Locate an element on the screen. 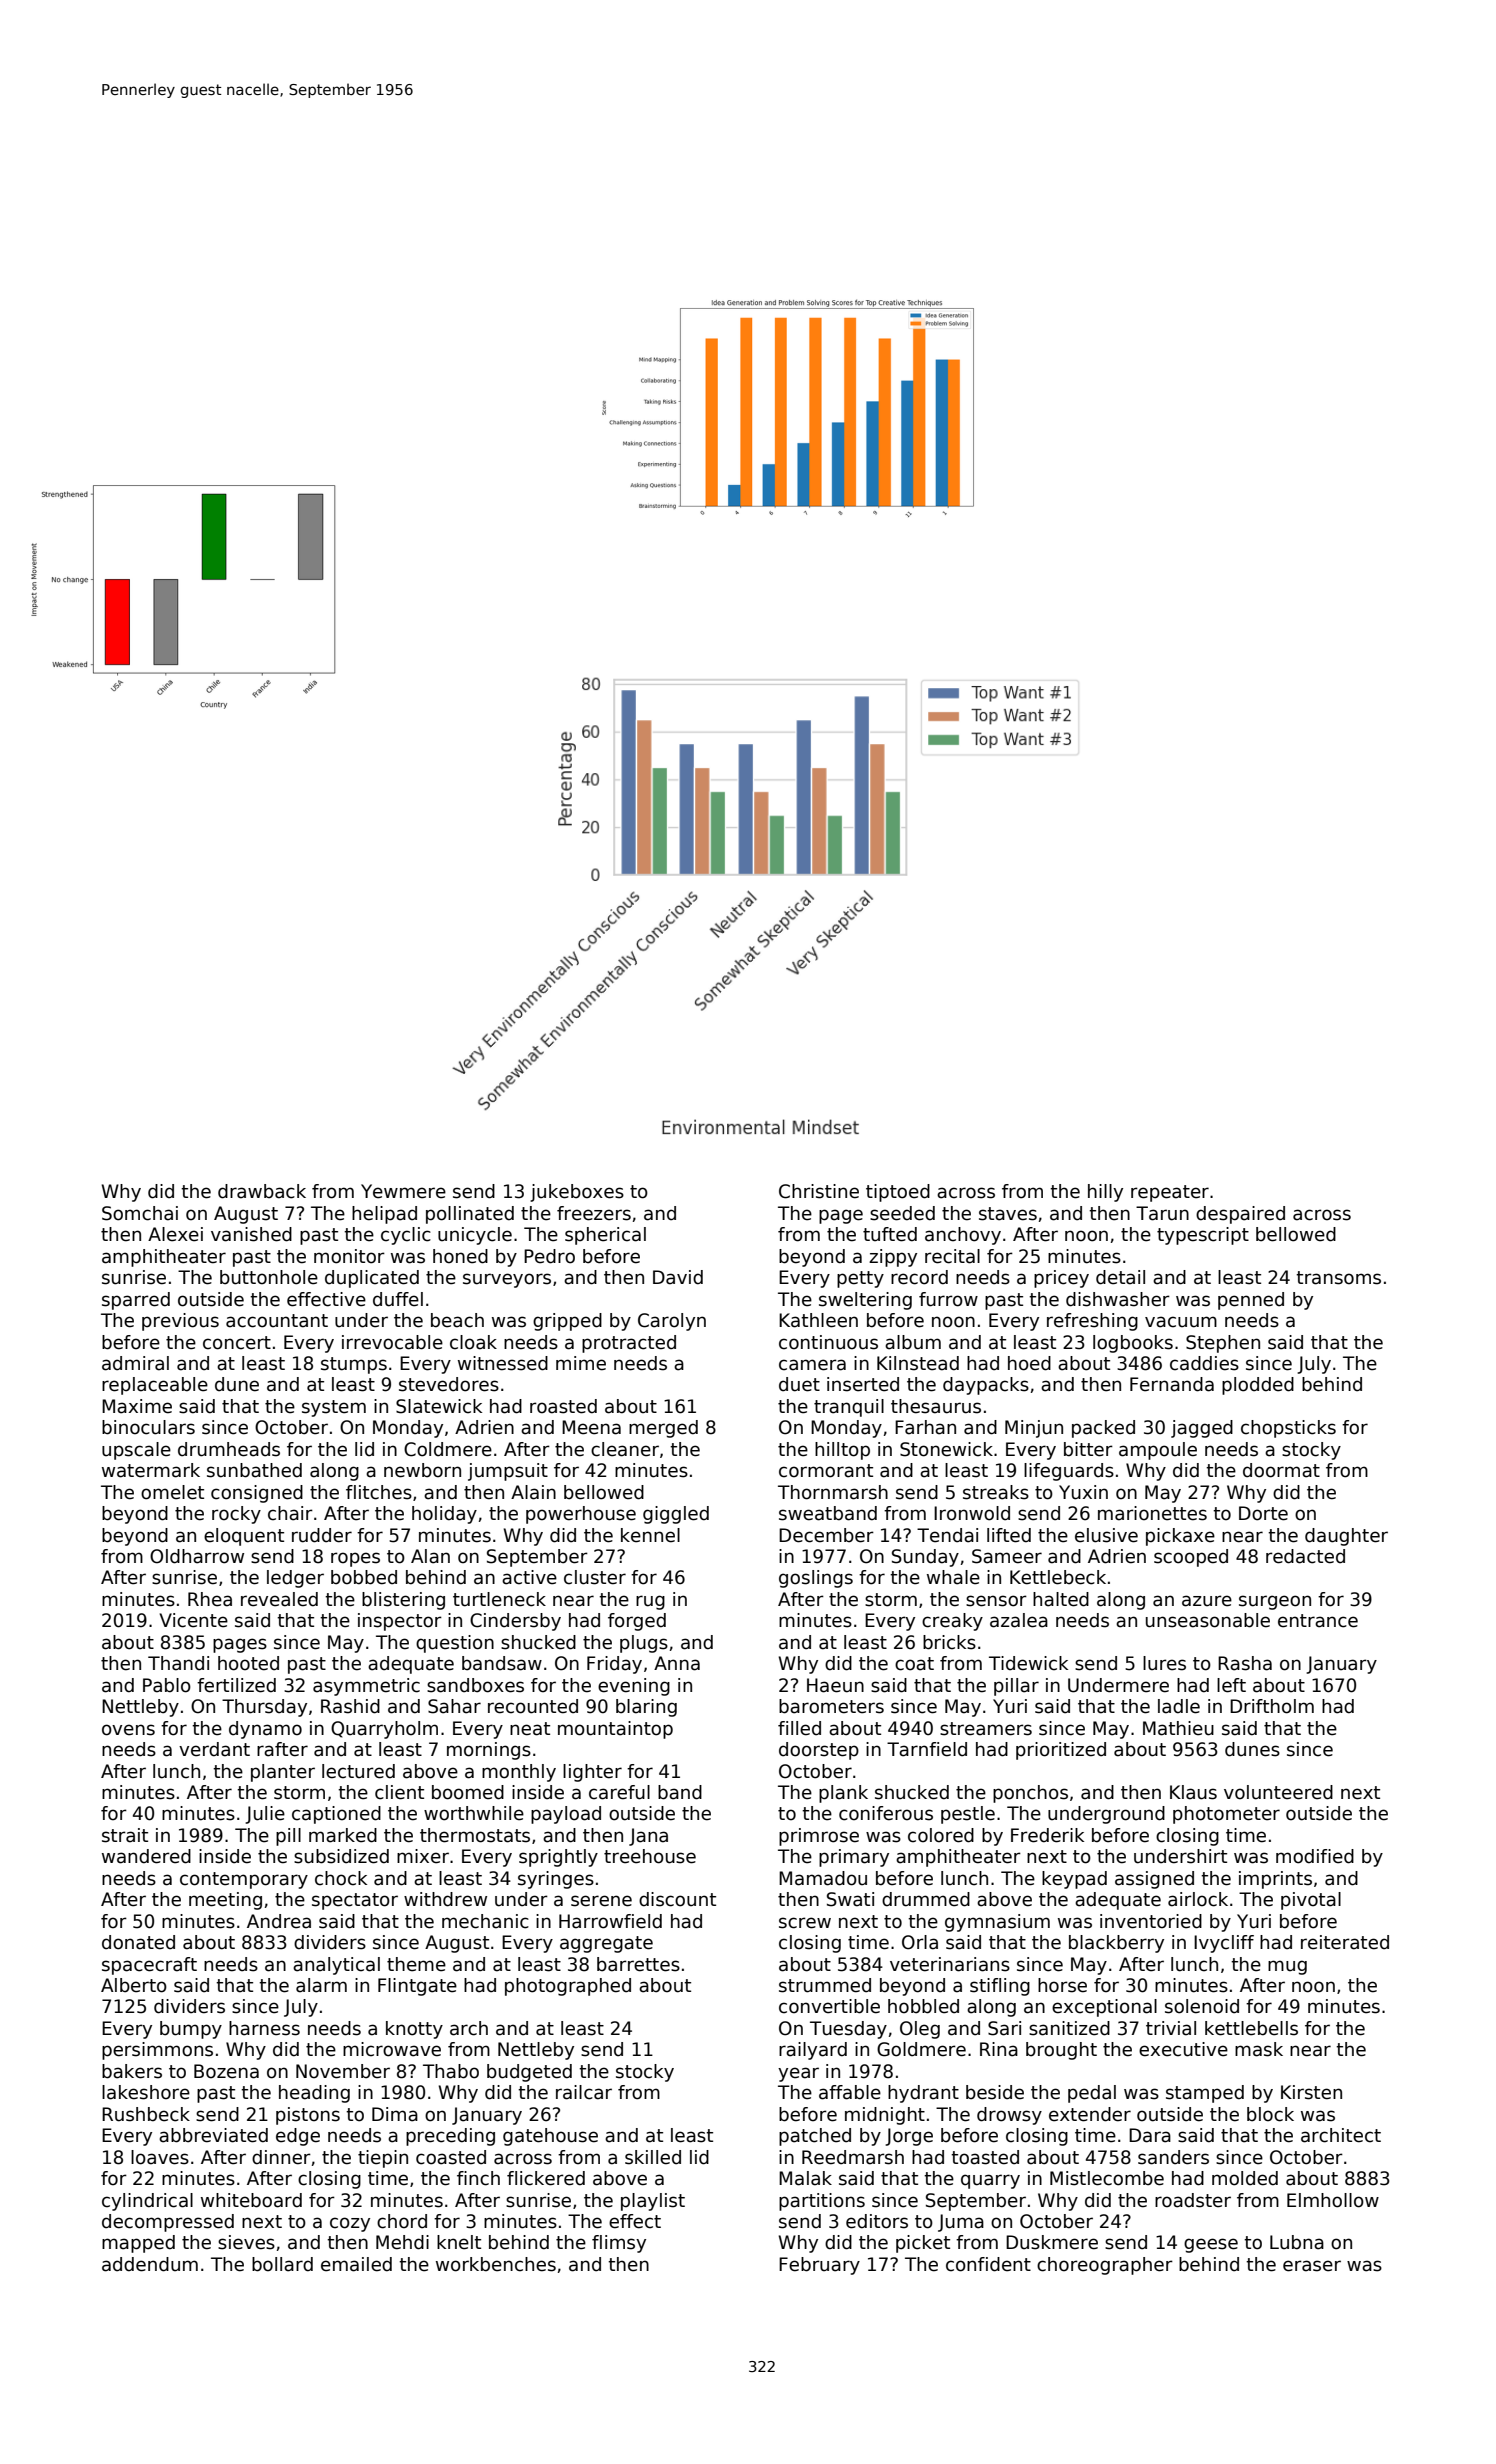 The height and width of the screenshot is (2464, 1496). Oldharrow is located at coordinates (197, 1556).
